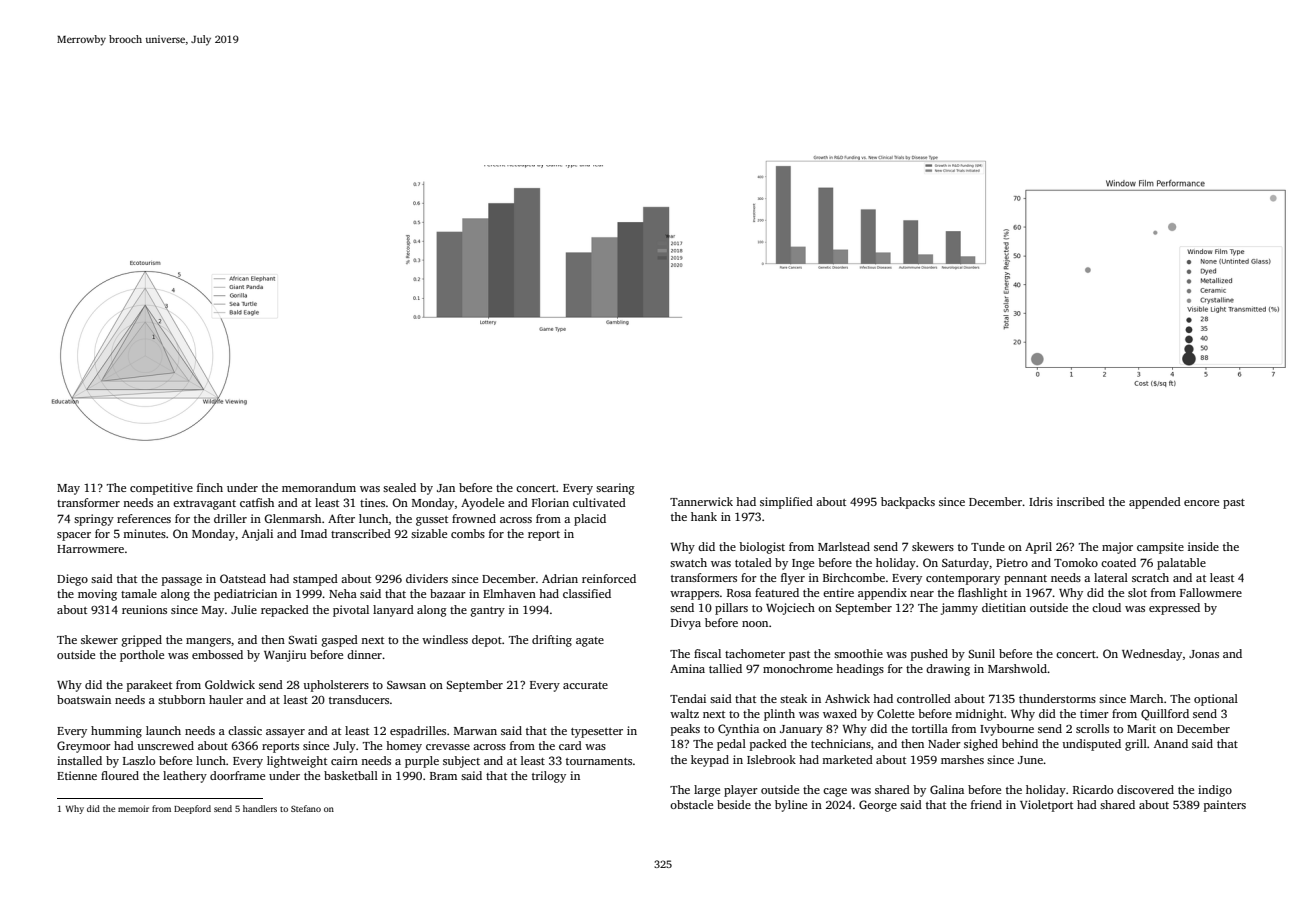  I want to click on catfish, so click(257, 502).
